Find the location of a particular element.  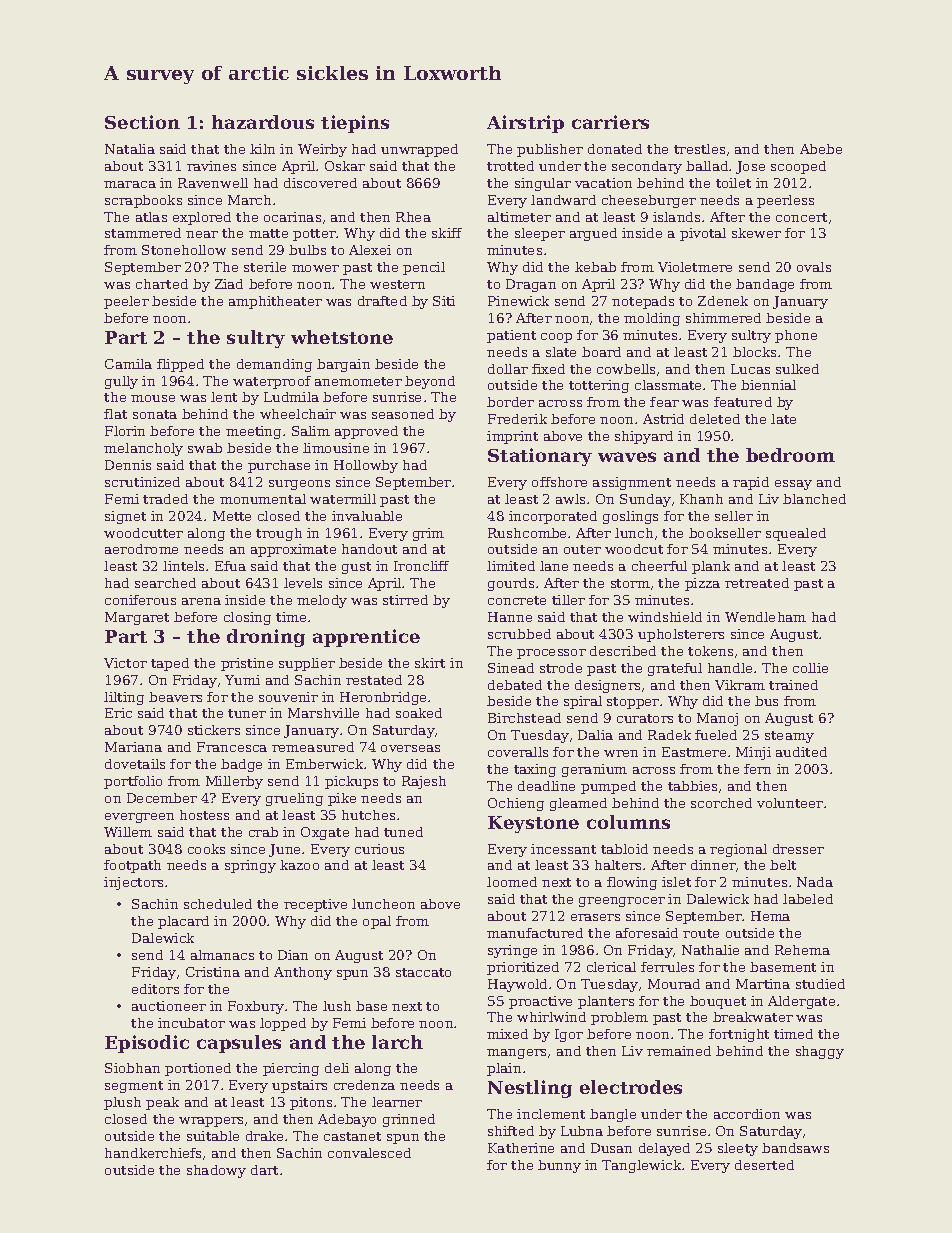

seasoned is located at coordinates (403, 414).
